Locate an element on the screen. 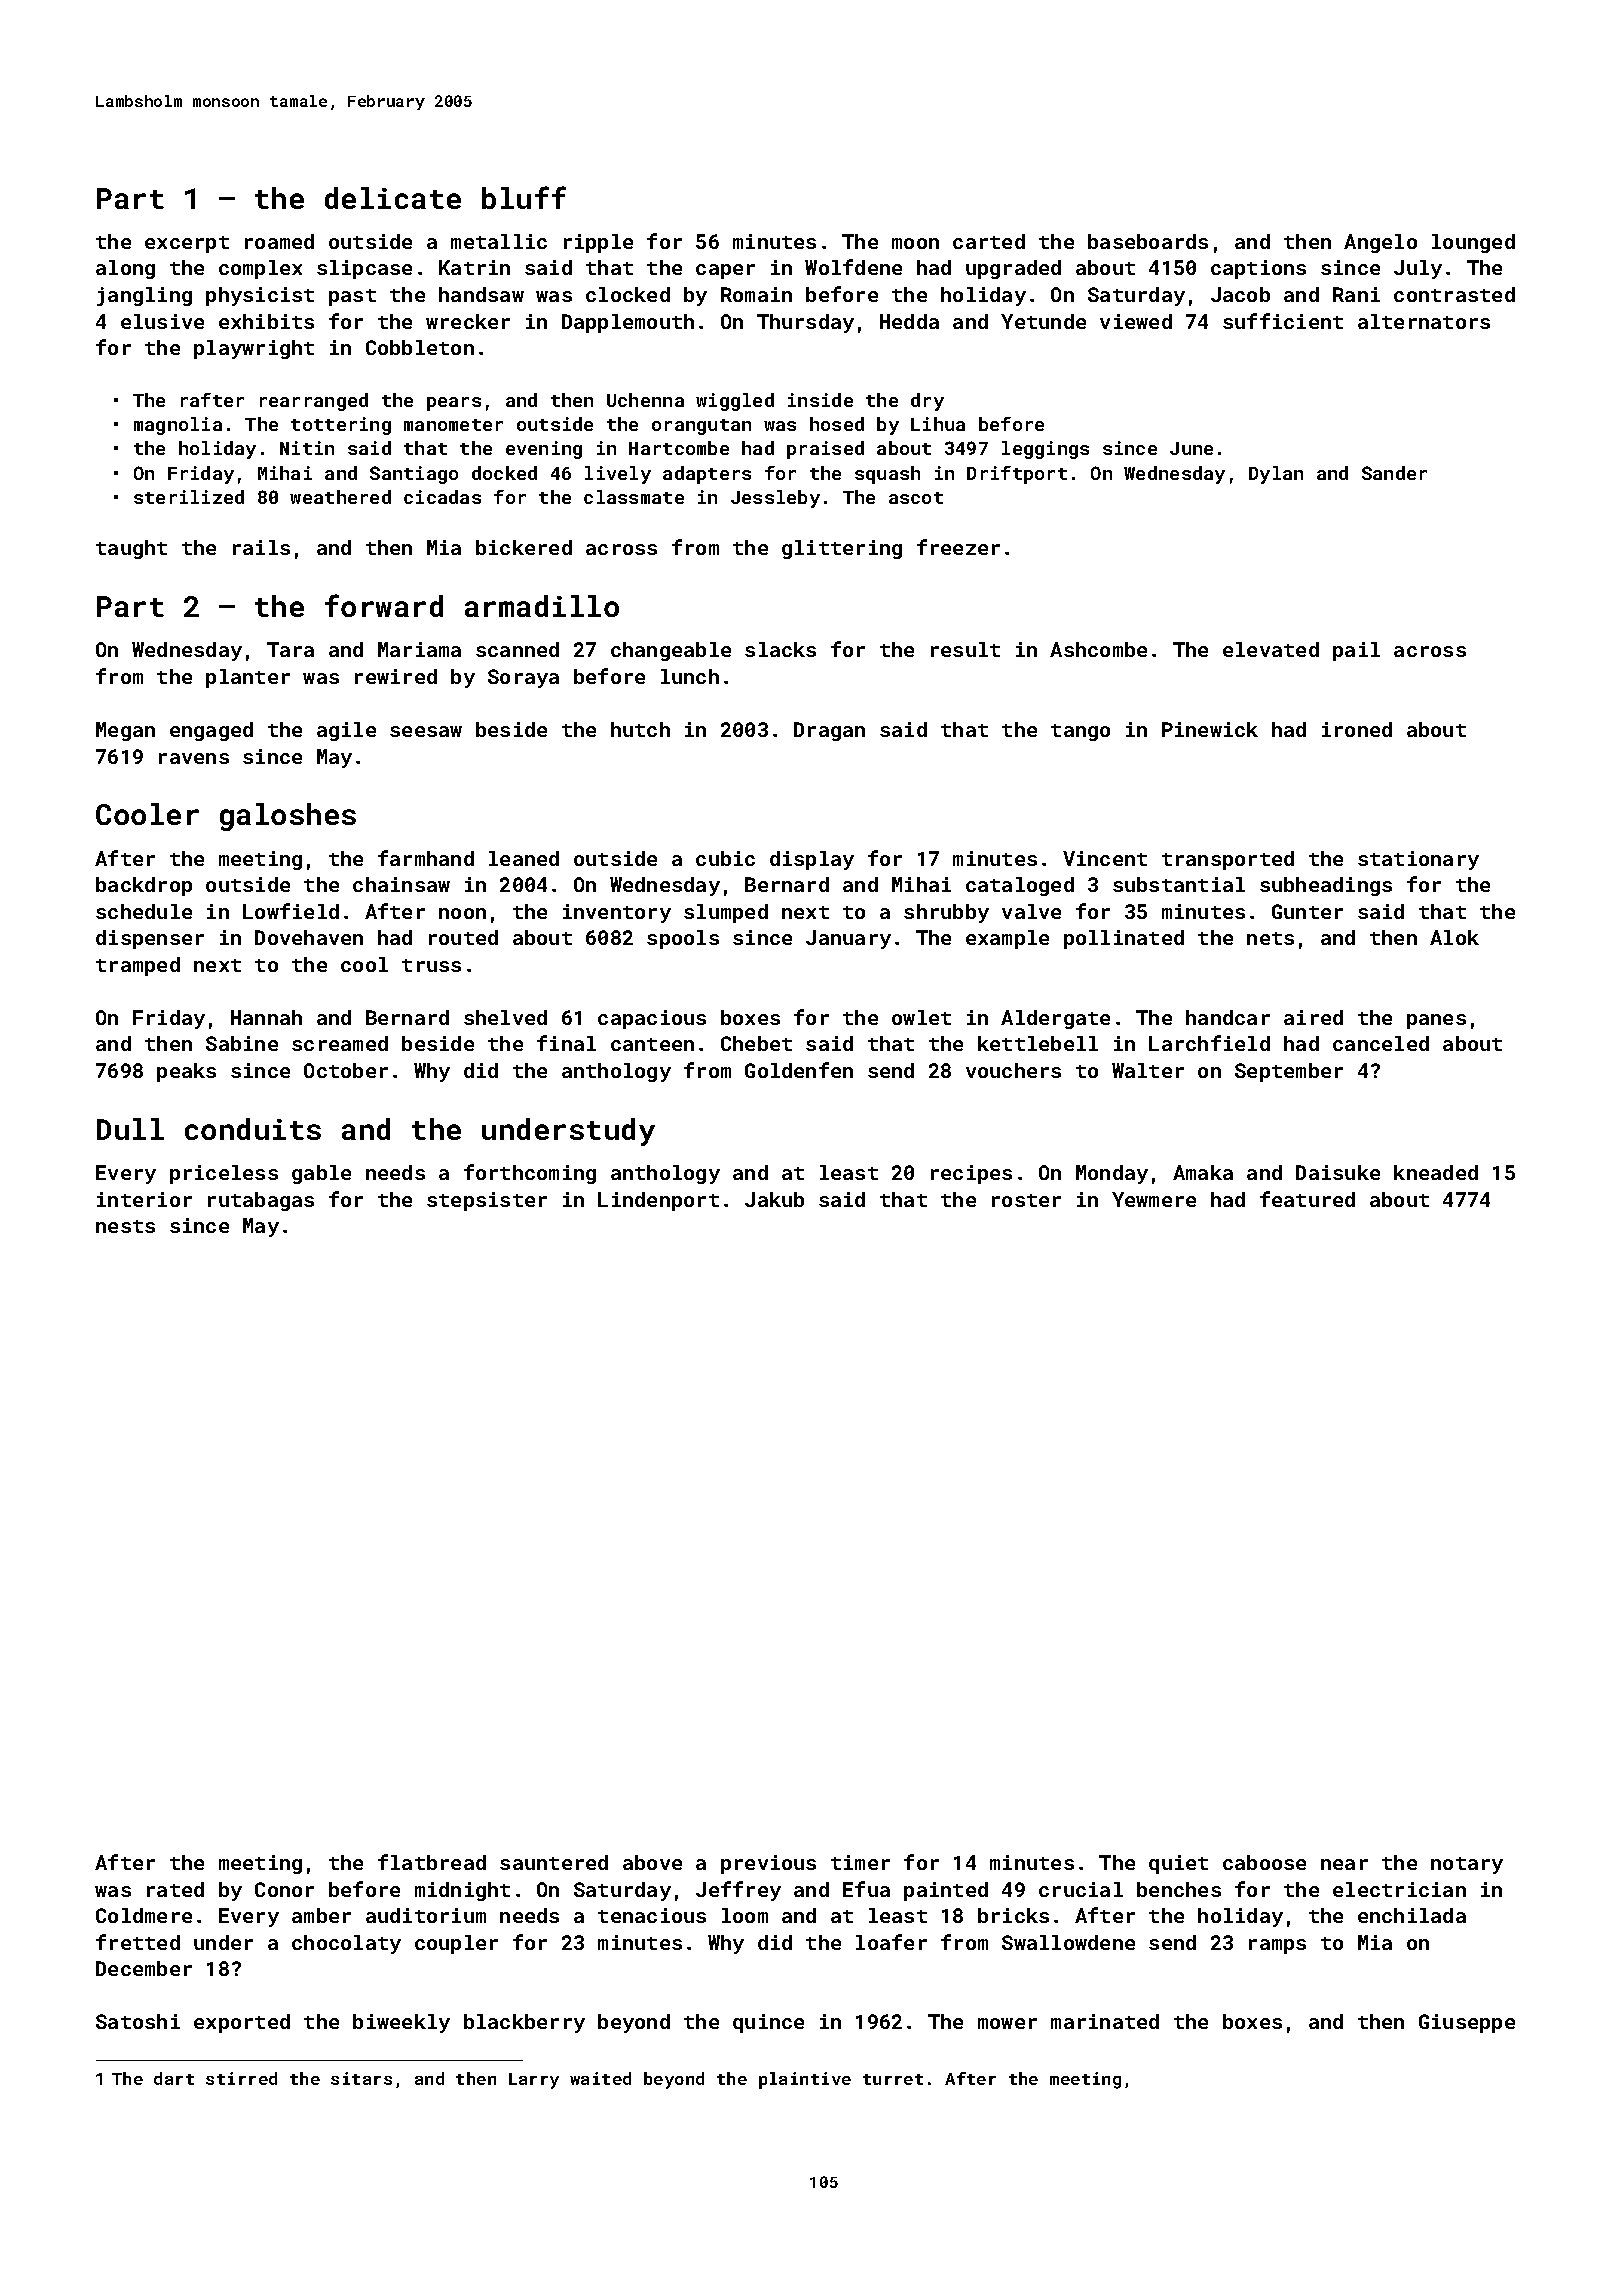 This screenshot has width=1620, height=2292. near is located at coordinates (1344, 1864).
